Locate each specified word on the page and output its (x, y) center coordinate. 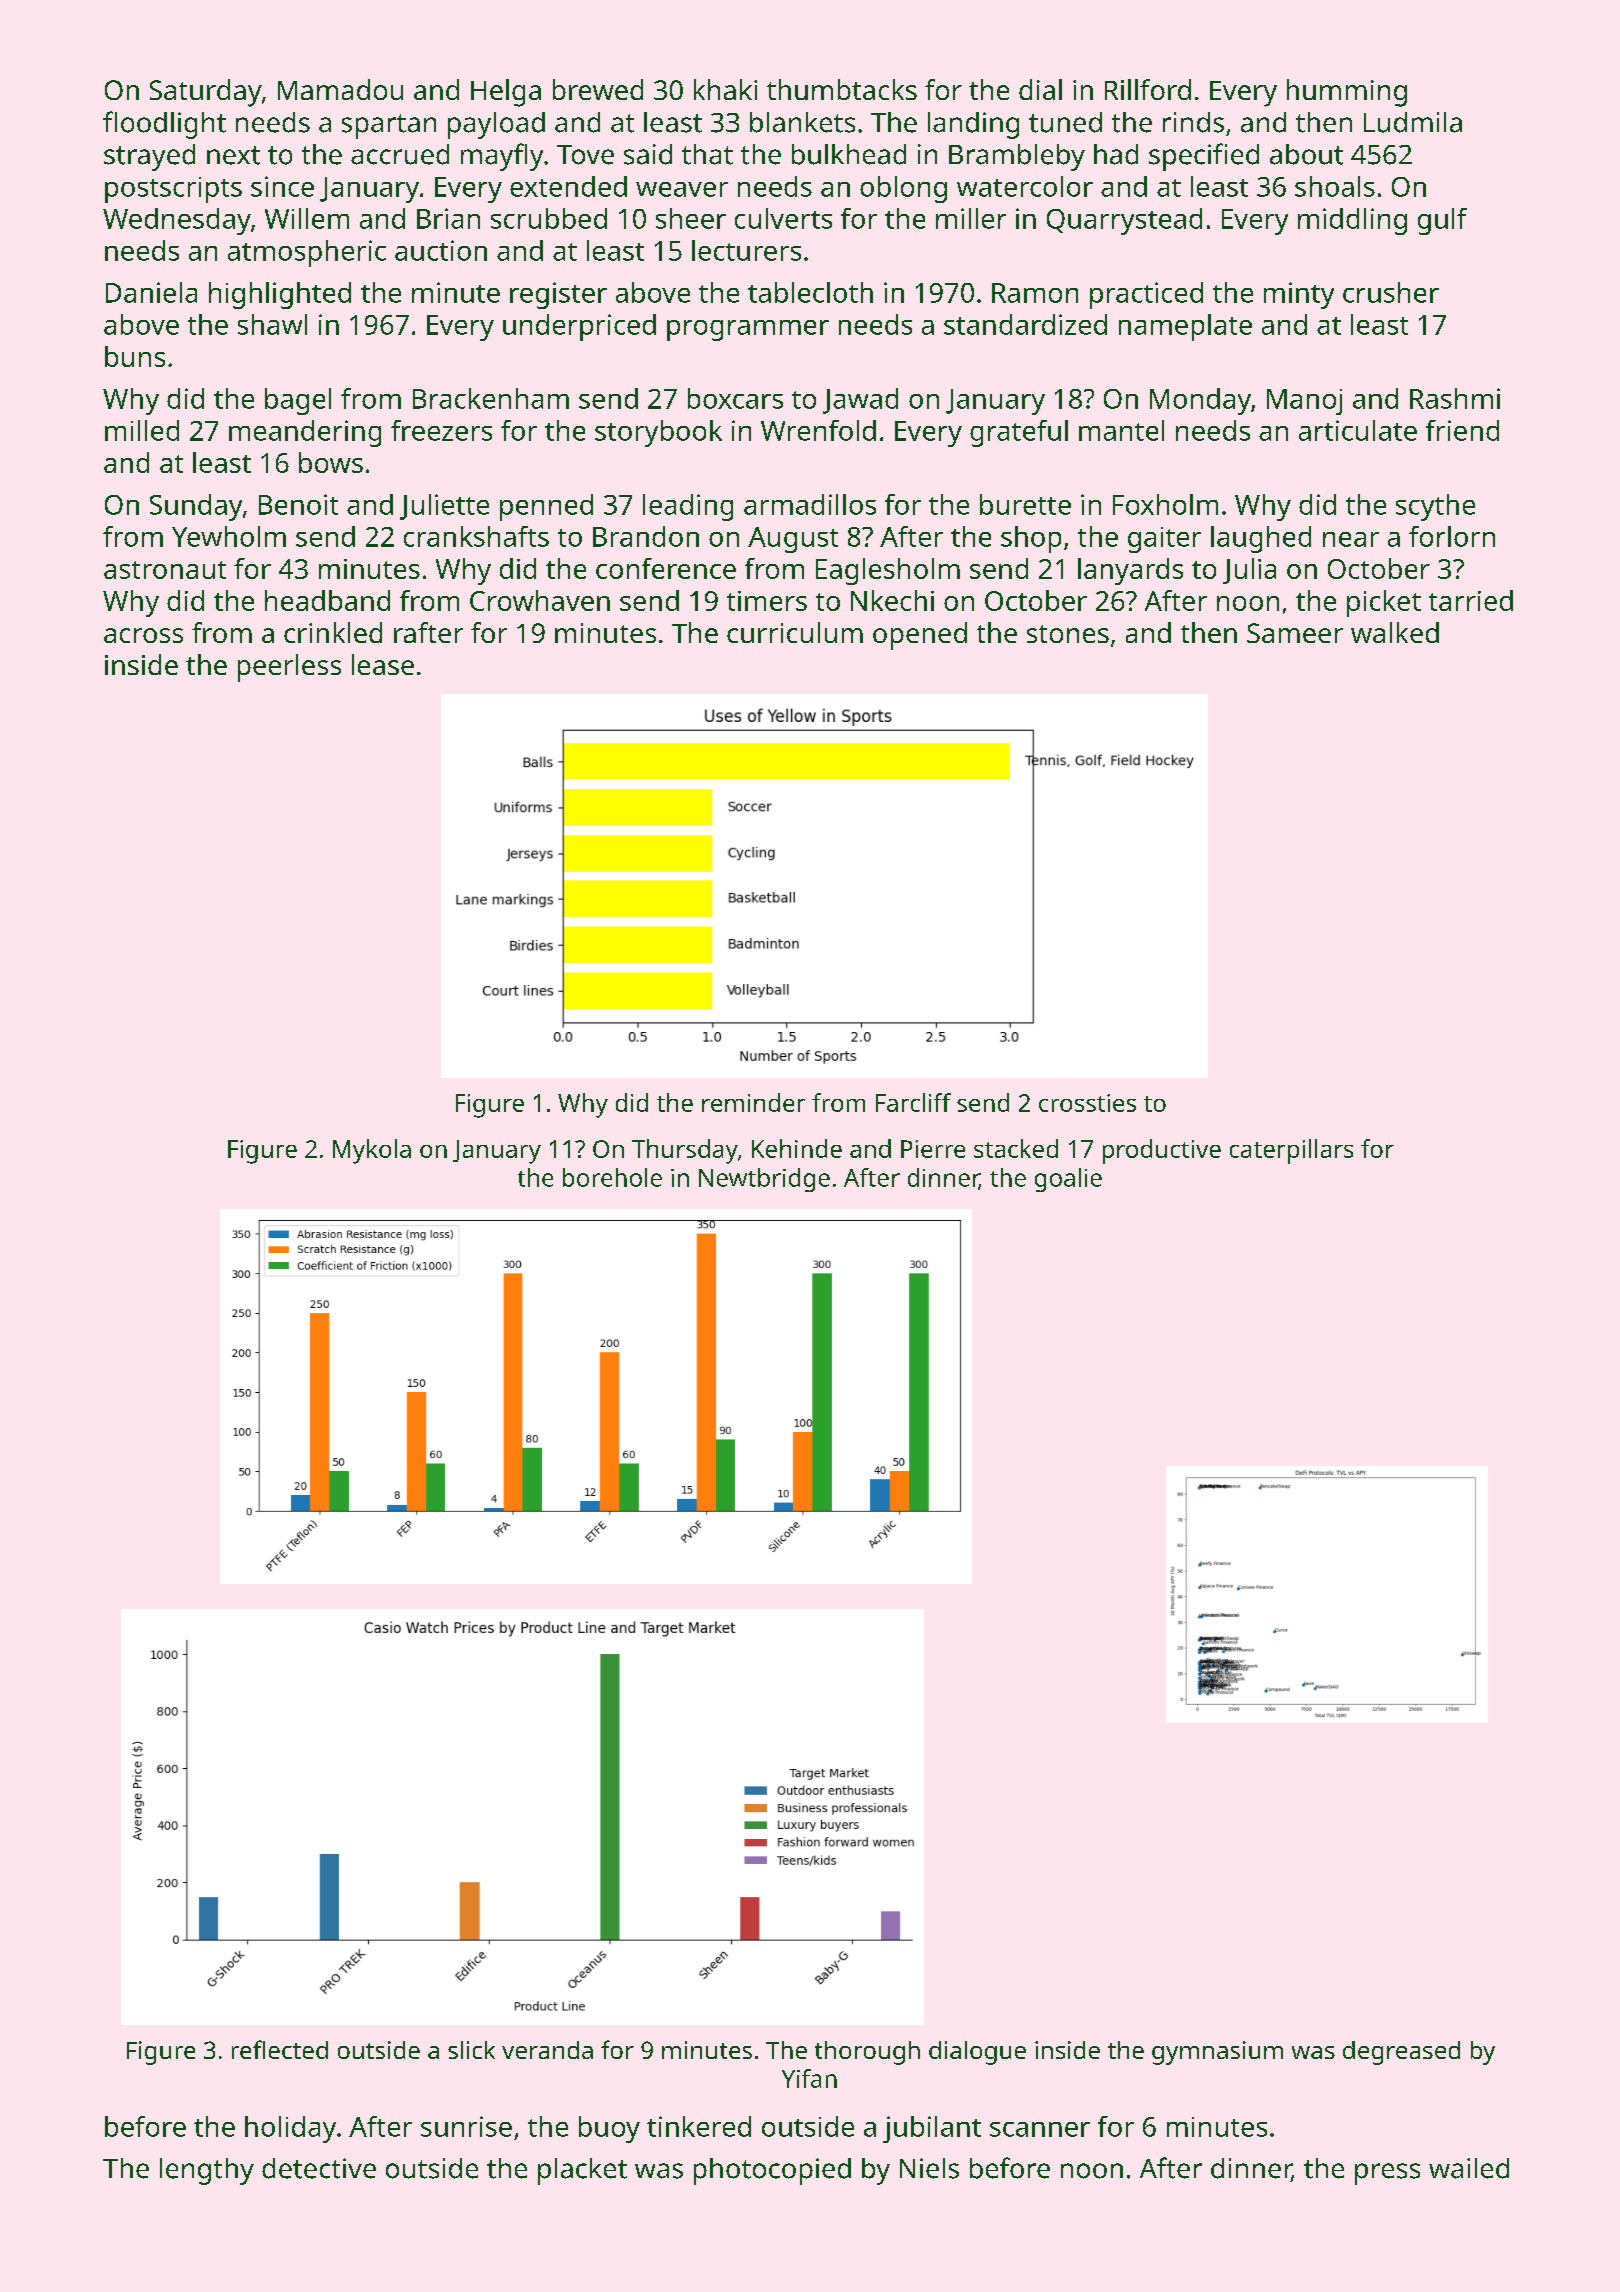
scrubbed (549, 218)
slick (471, 2050)
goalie (1068, 1180)
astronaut (165, 570)
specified (1204, 157)
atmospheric (307, 253)
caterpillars (1291, 1151)
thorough (867, 2053)
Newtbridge (764, 1180)
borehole (612, 1177)
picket (1384, 603)
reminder (753, 1102)
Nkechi (892, 600)
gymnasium (1217, 2053)
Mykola (372, 1151)
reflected (280, 2049)
